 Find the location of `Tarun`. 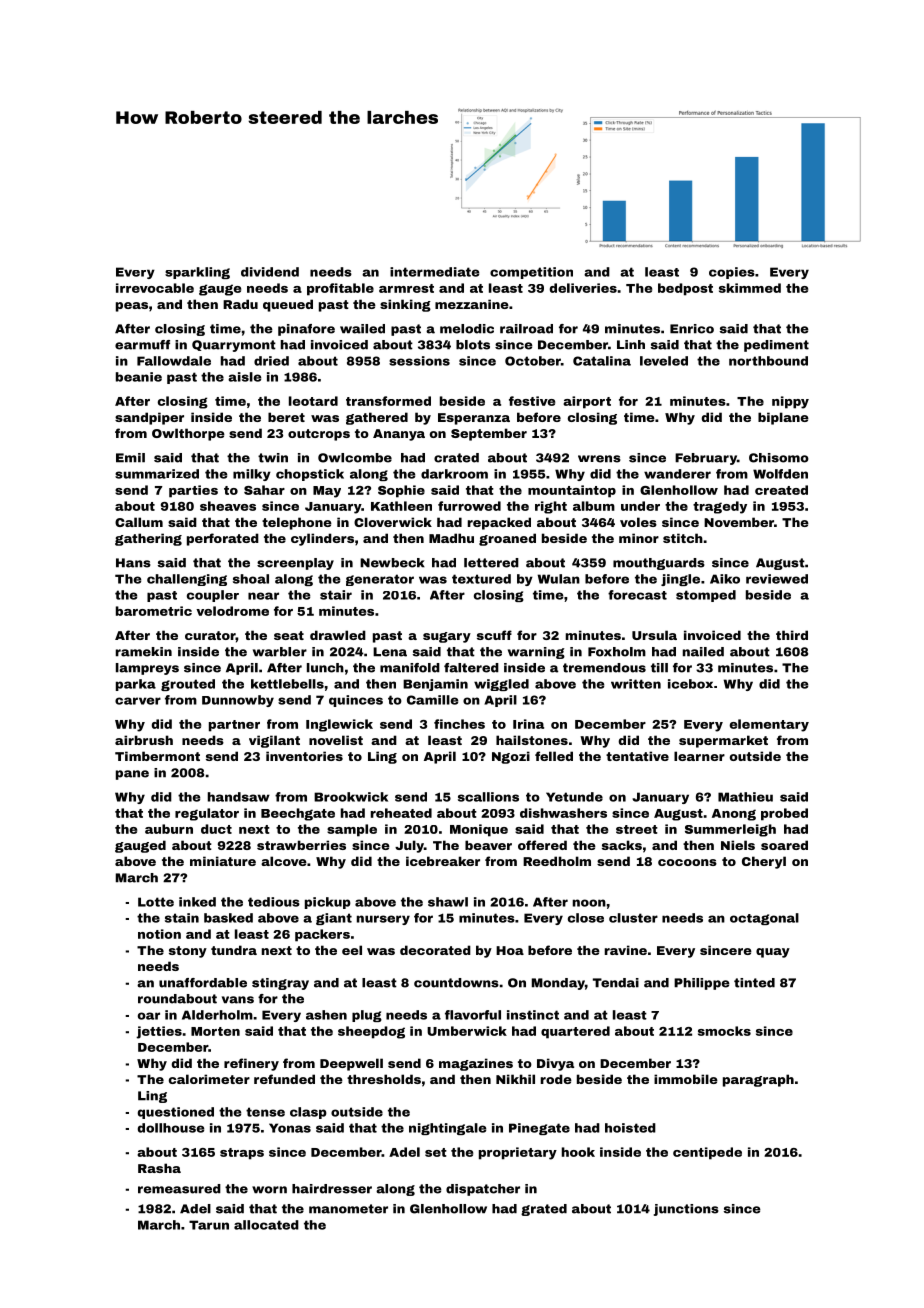

Tarun is located at coordinates (209, 1225).
